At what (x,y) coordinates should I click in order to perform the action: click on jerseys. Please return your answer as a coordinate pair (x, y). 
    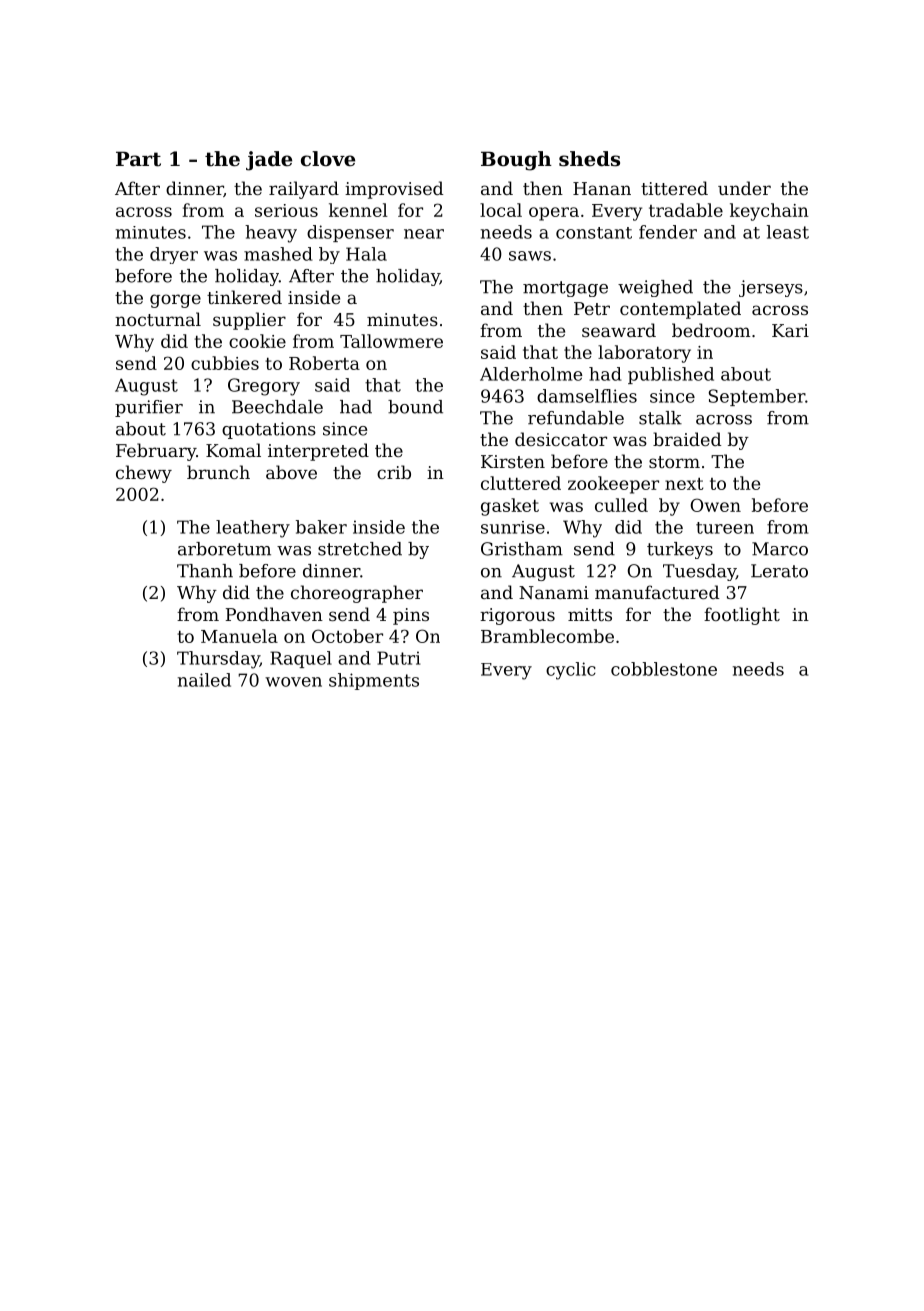
    Looking at the image, I should click on (771, 288).
